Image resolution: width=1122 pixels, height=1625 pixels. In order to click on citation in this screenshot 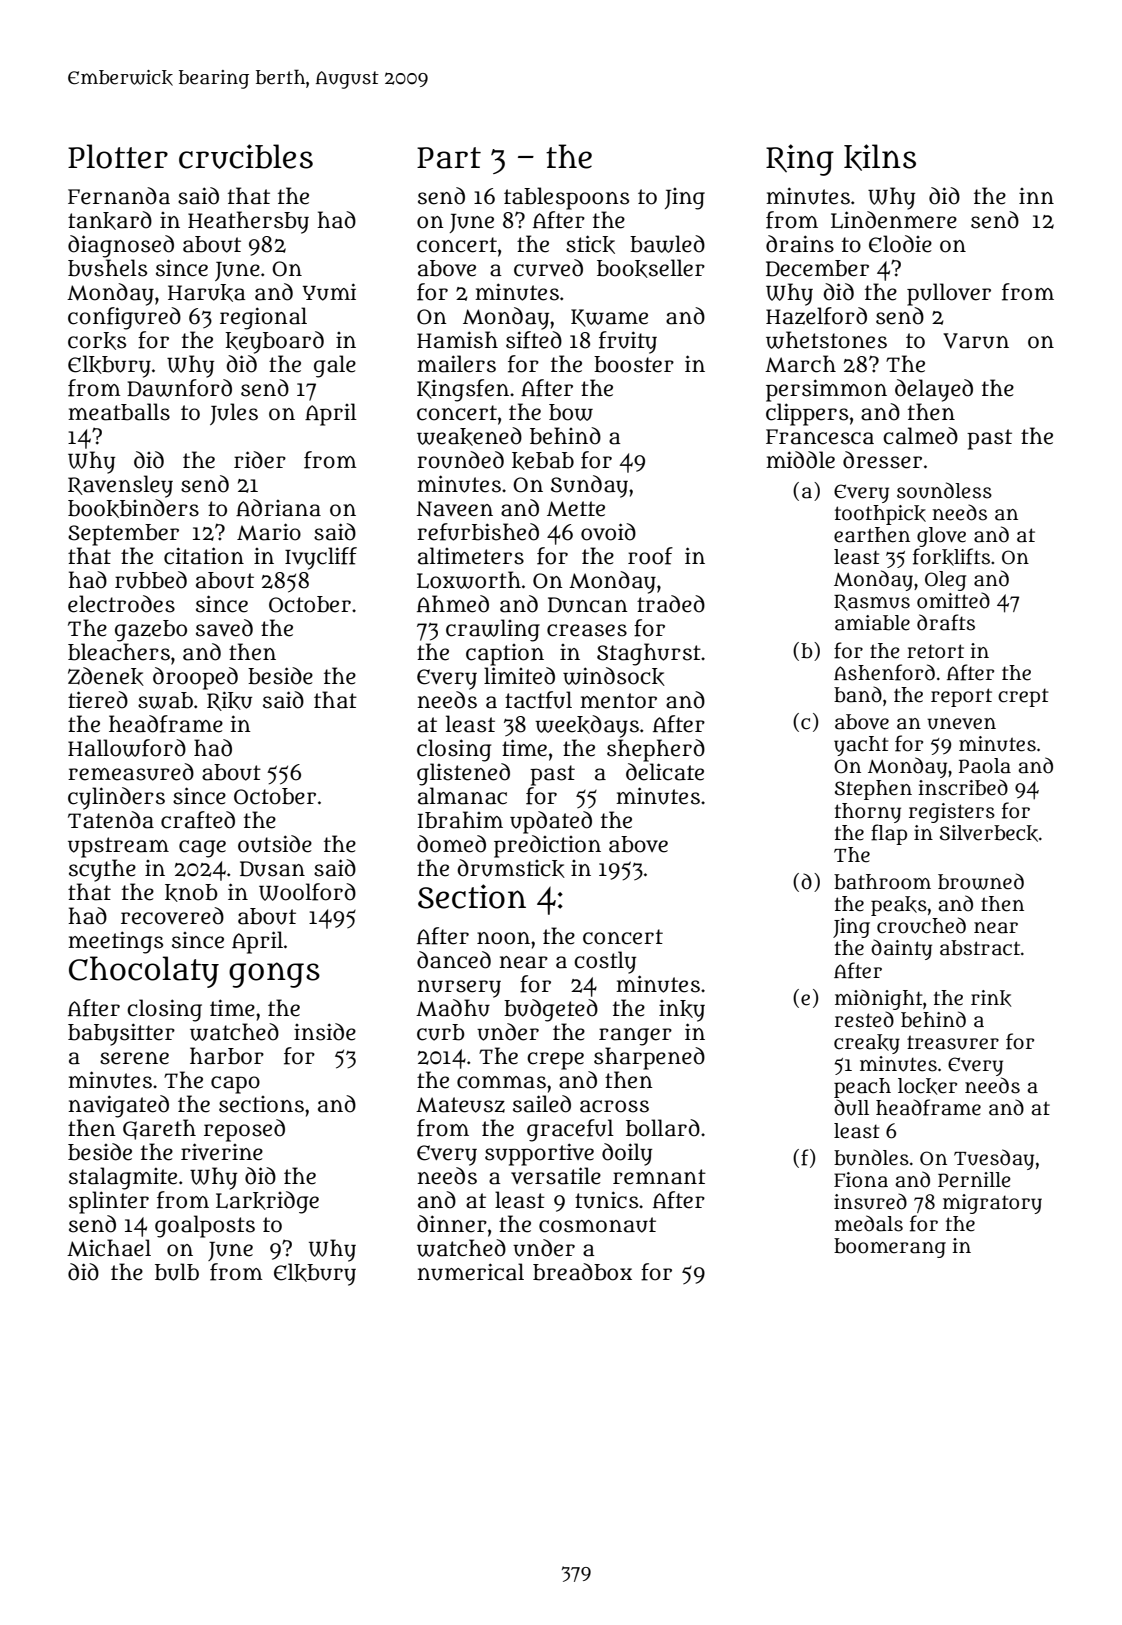, I will do `click(204, 556)`.
